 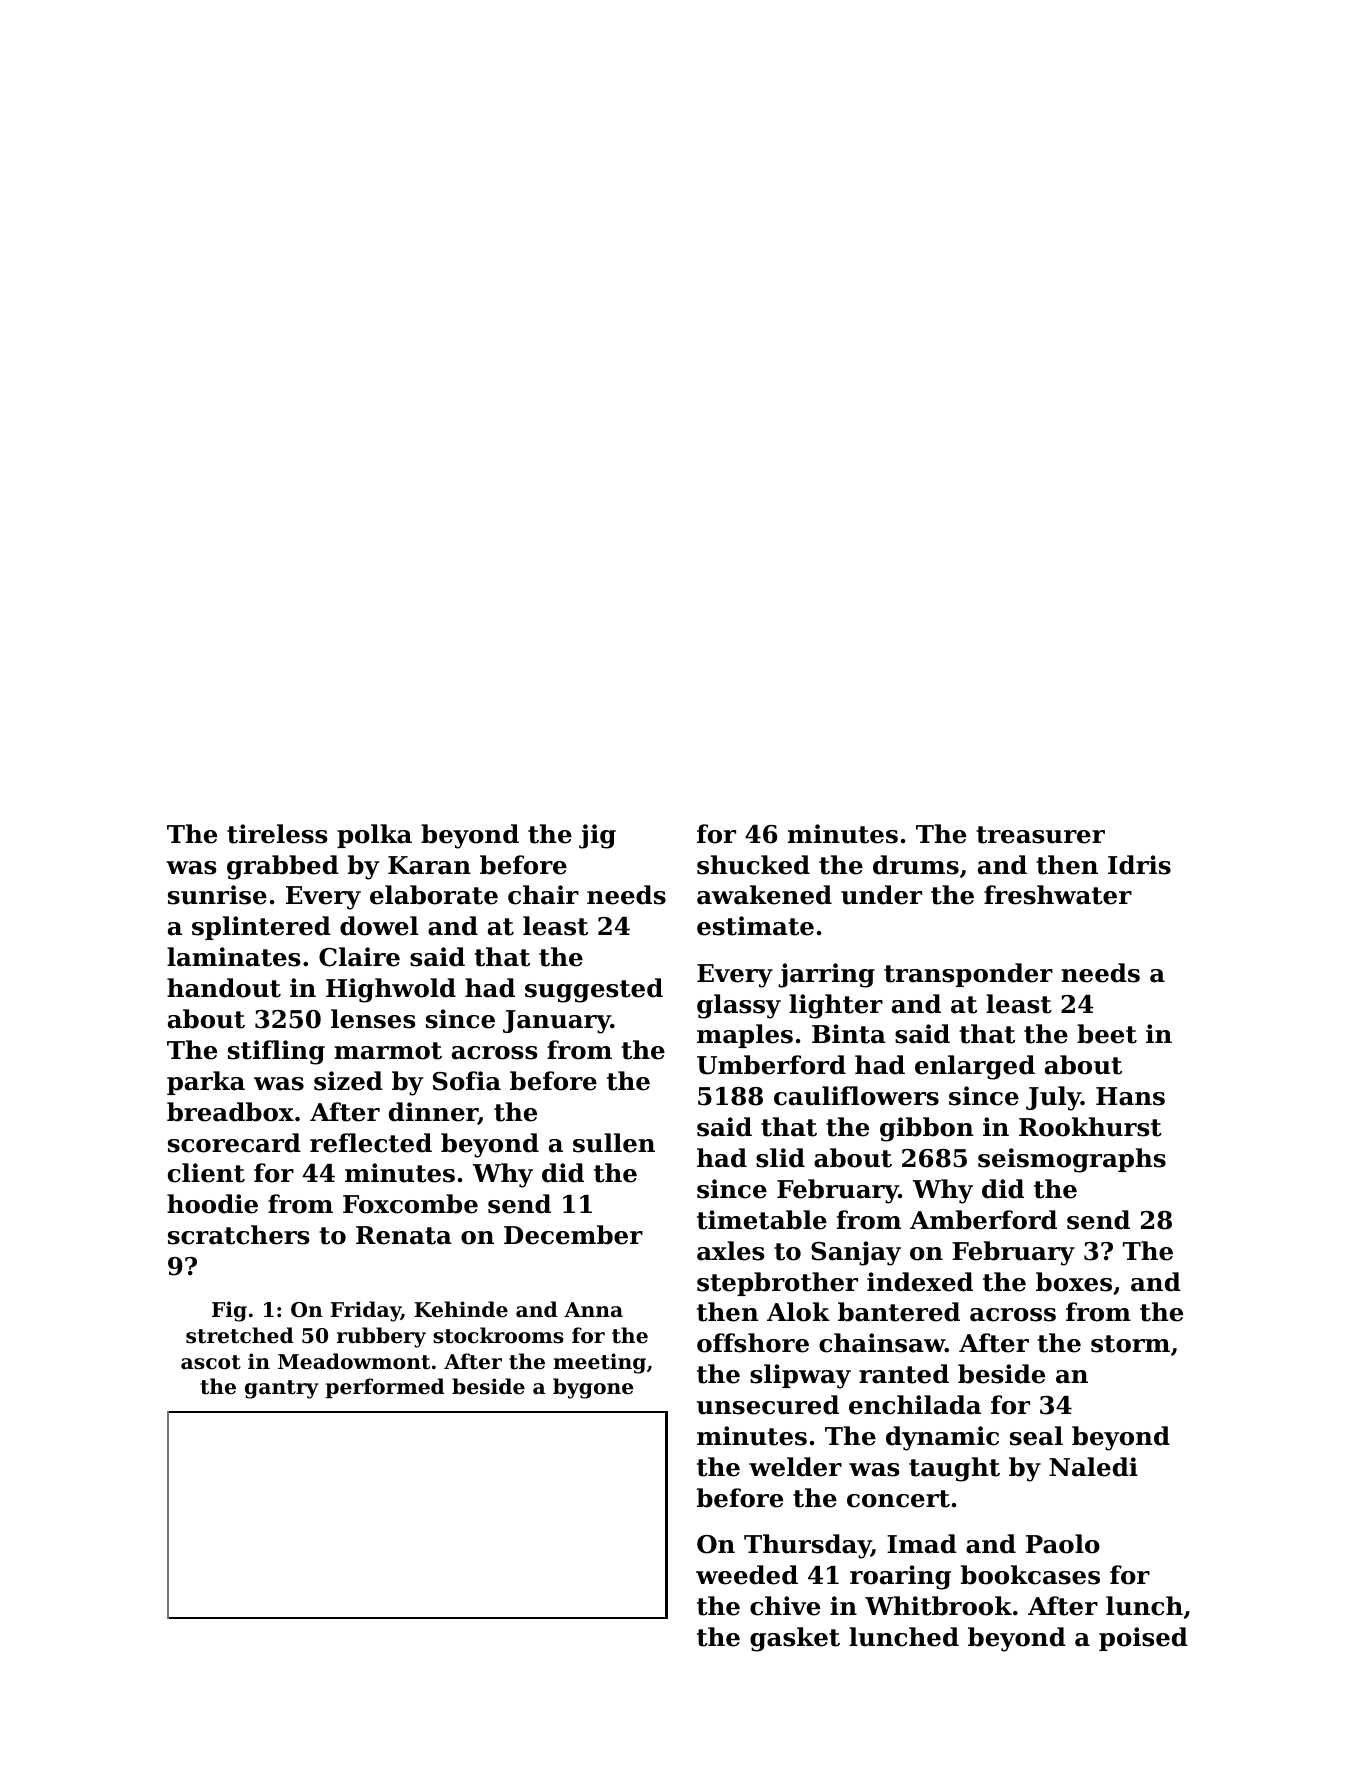 I want to click on shucked, so click(x=753, y=865).
